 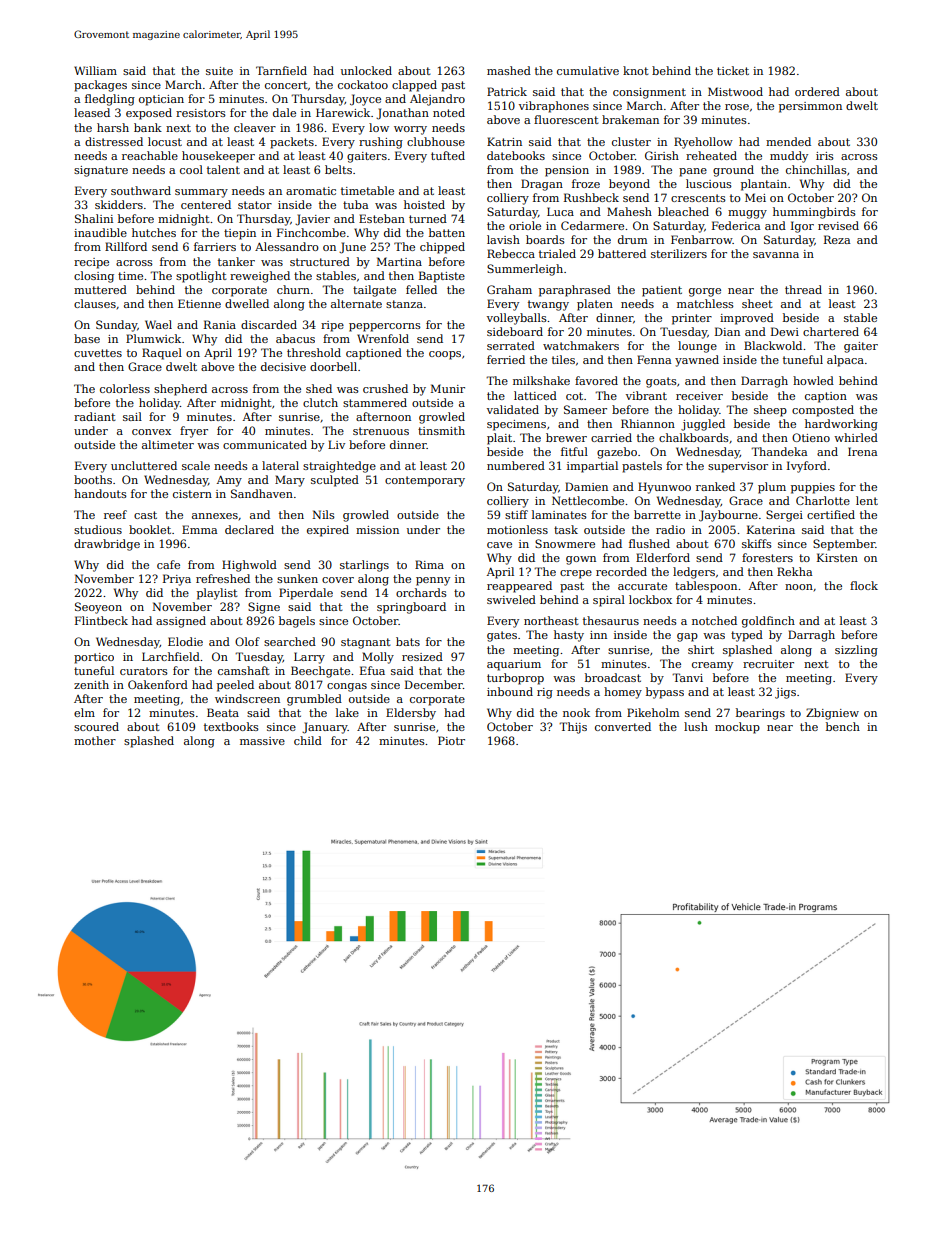 I want to click on chinchillas, so click(x=816, y=169).
